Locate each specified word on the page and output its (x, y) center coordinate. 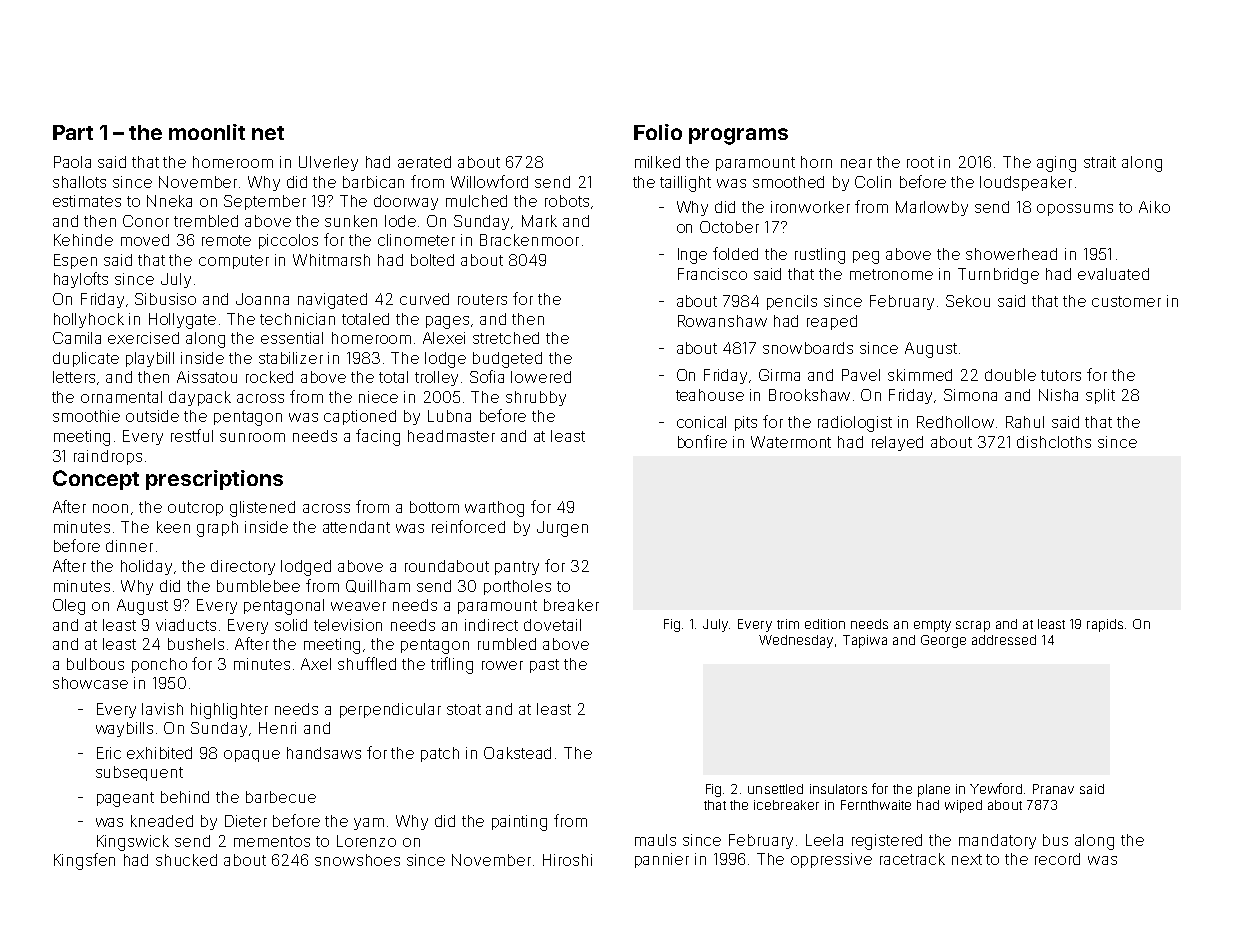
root (920, 162)
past (544, 666)
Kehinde (83, 240)
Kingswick (133, 843)
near (856, 163)
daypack (200, 398)
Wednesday (796, 641)
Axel (316, 664)
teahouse (710, 395)
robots (567, 201)
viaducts (186, 625)
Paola (72, 162)
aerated (424, 162)
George (943, 641)
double (1010, 375)
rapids (1105, 625)
